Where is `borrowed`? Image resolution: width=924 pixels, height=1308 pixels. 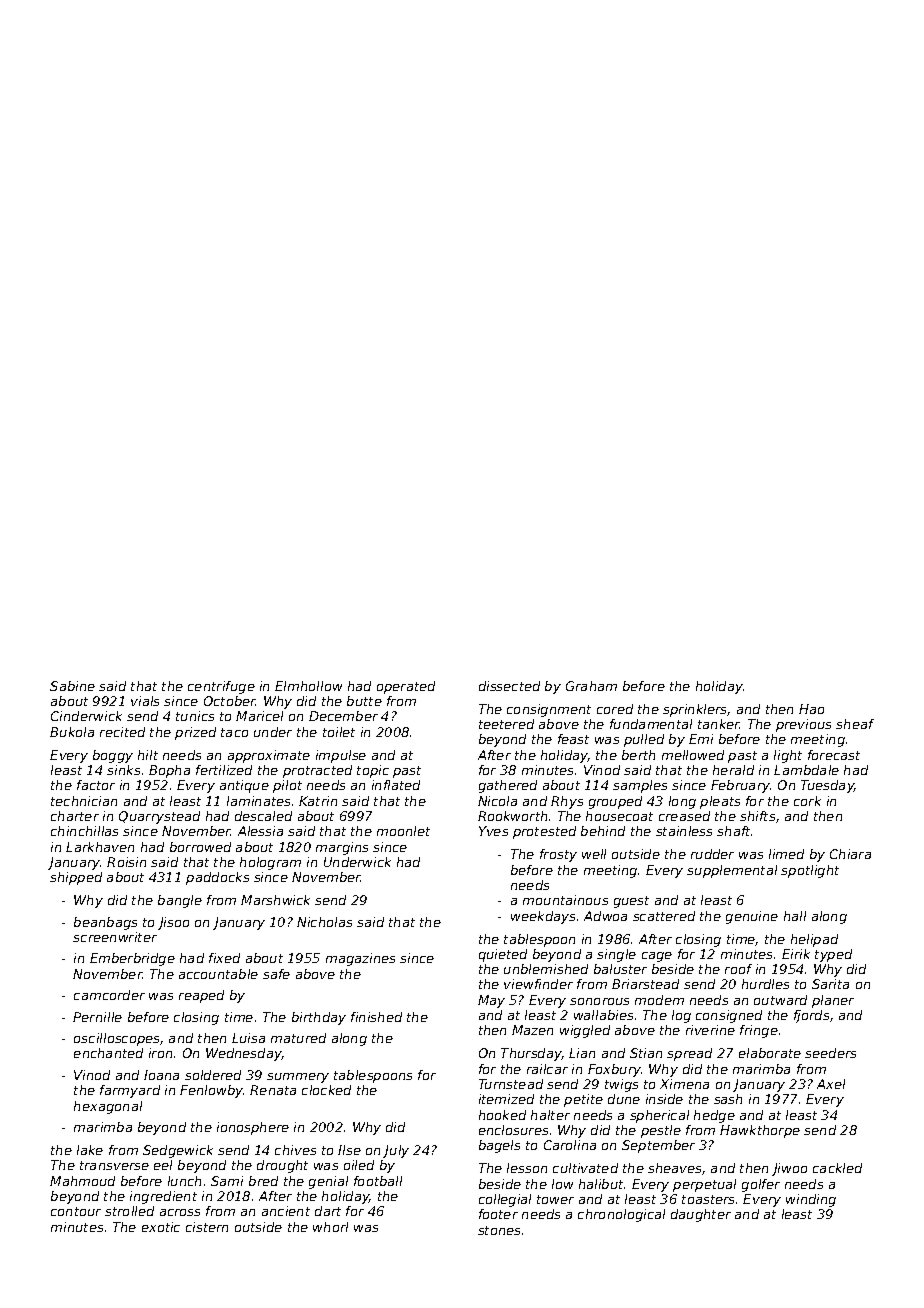 borrowed is located at coordinates (200, 847).
